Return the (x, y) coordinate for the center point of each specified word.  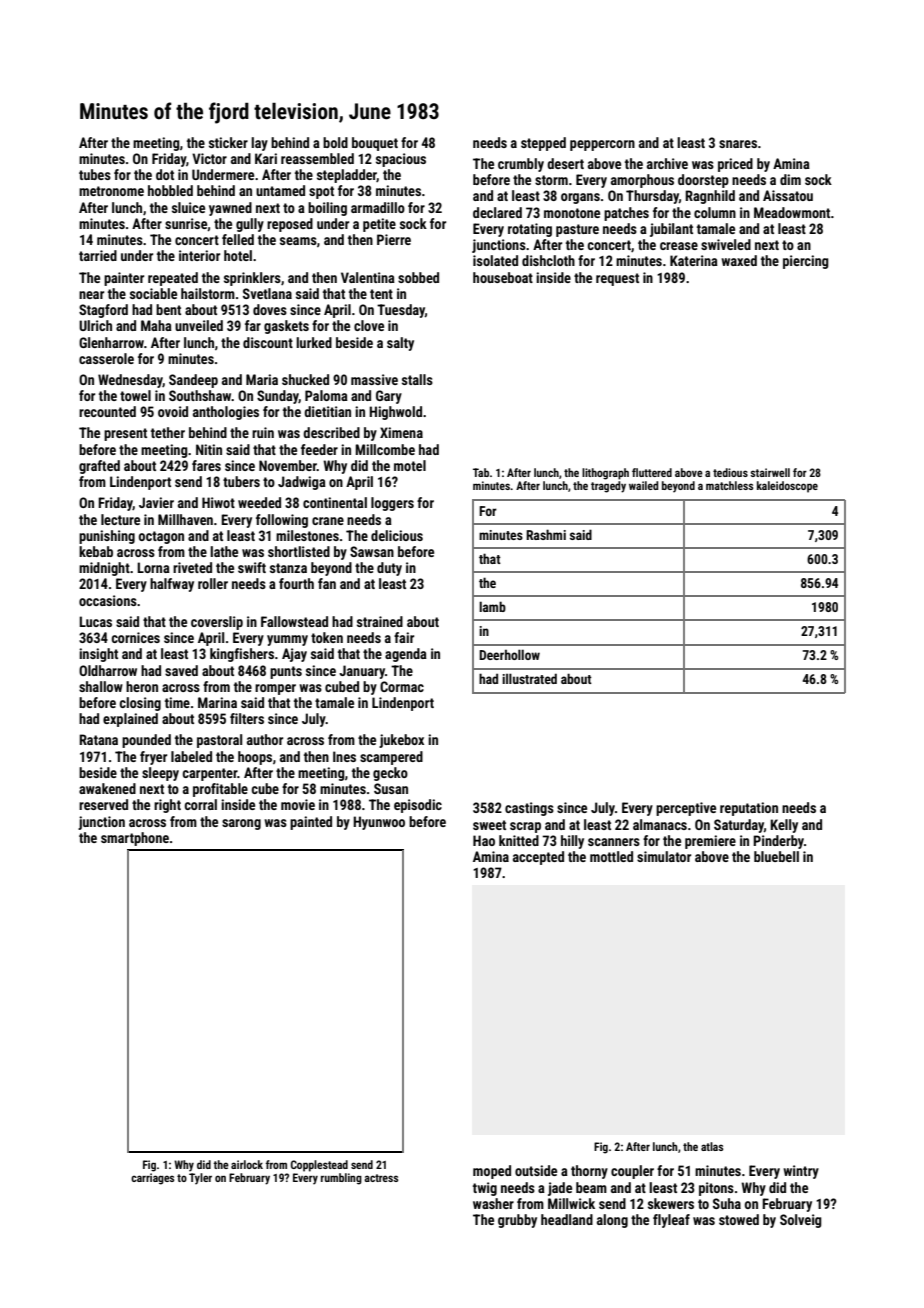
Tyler (200, 1179)
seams (298, 241)
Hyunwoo (379, 823)
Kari (266, 158)
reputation (749, 809)
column (715, 212)
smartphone (135, 839)
